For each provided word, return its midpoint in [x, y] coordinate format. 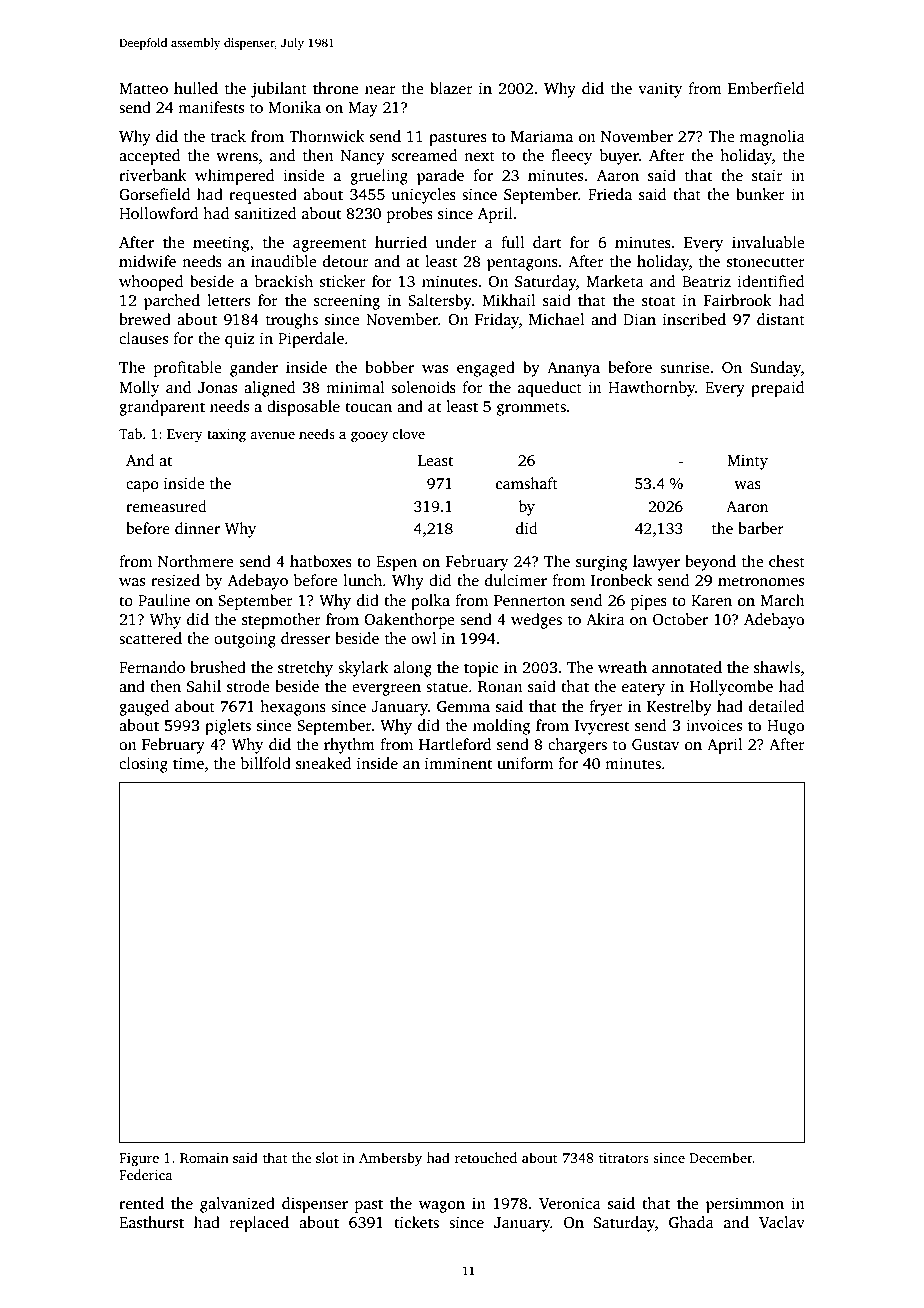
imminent [458, 763]
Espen [396, 563]
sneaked [323, 763]
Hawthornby [651, 389]
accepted [149, 157]
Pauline [164, 600]
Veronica [570, 1203]
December [721, 1157]
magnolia [772, 138]
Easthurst [151, 1222]
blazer [451, 88]
